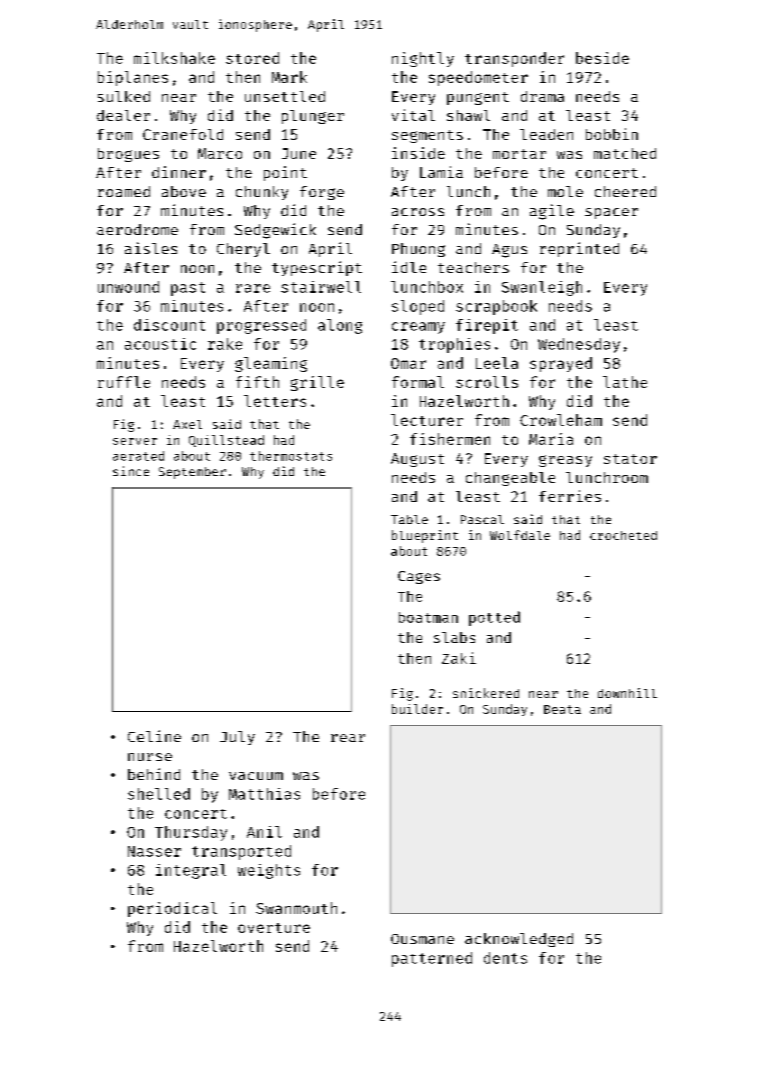 This page has height=1076, width=758. What do you see at coordinates (625, 191) in the page?
I see `cheered` at bounding box center [625, 191].
